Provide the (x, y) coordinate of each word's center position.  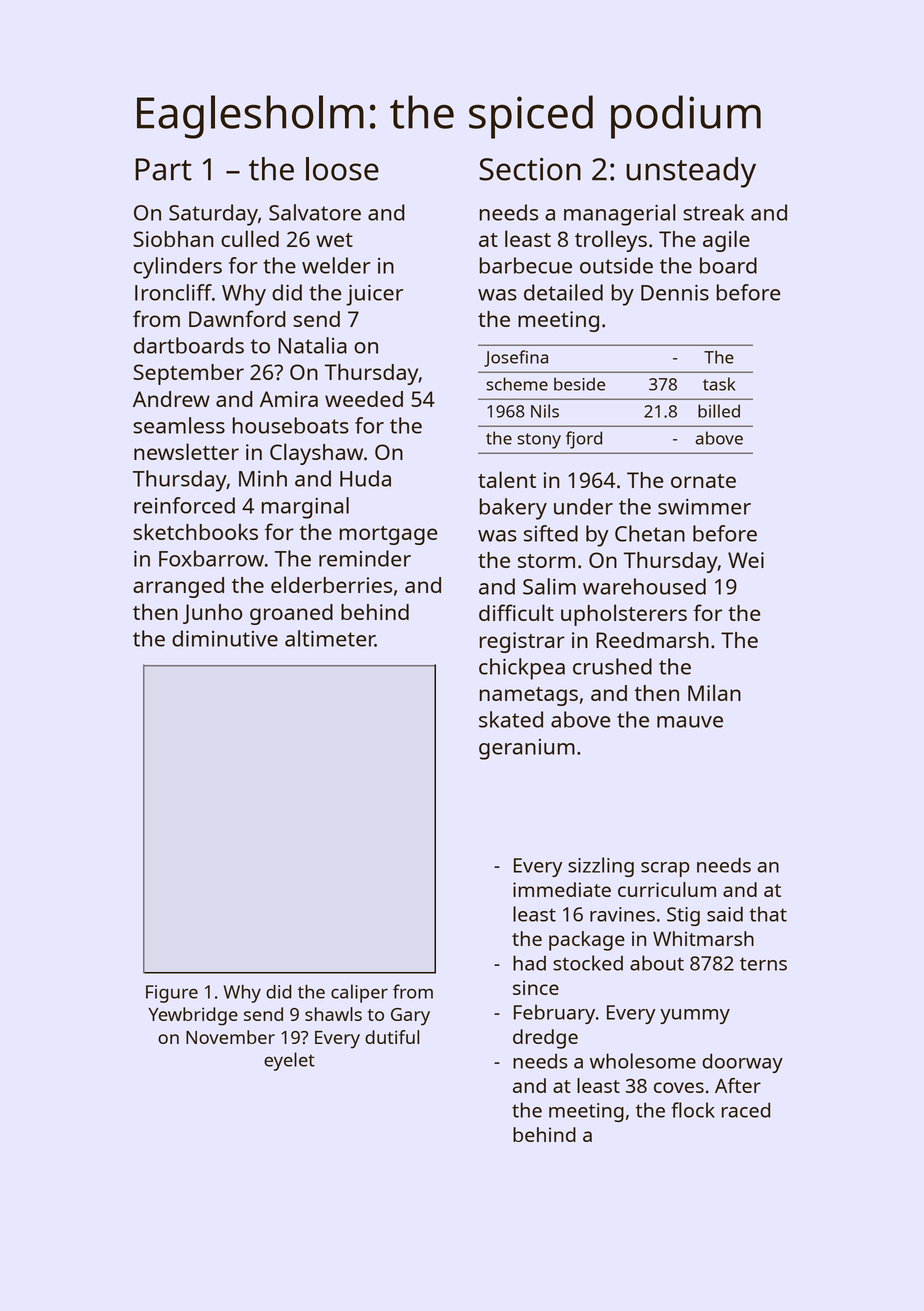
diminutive (225, 638)
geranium (527, 749)
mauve (690, 722)
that (768, 914)
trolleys (611, 241)
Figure (172, 994)
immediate (562, 889)
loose (342, 169)
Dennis (675, 293)
